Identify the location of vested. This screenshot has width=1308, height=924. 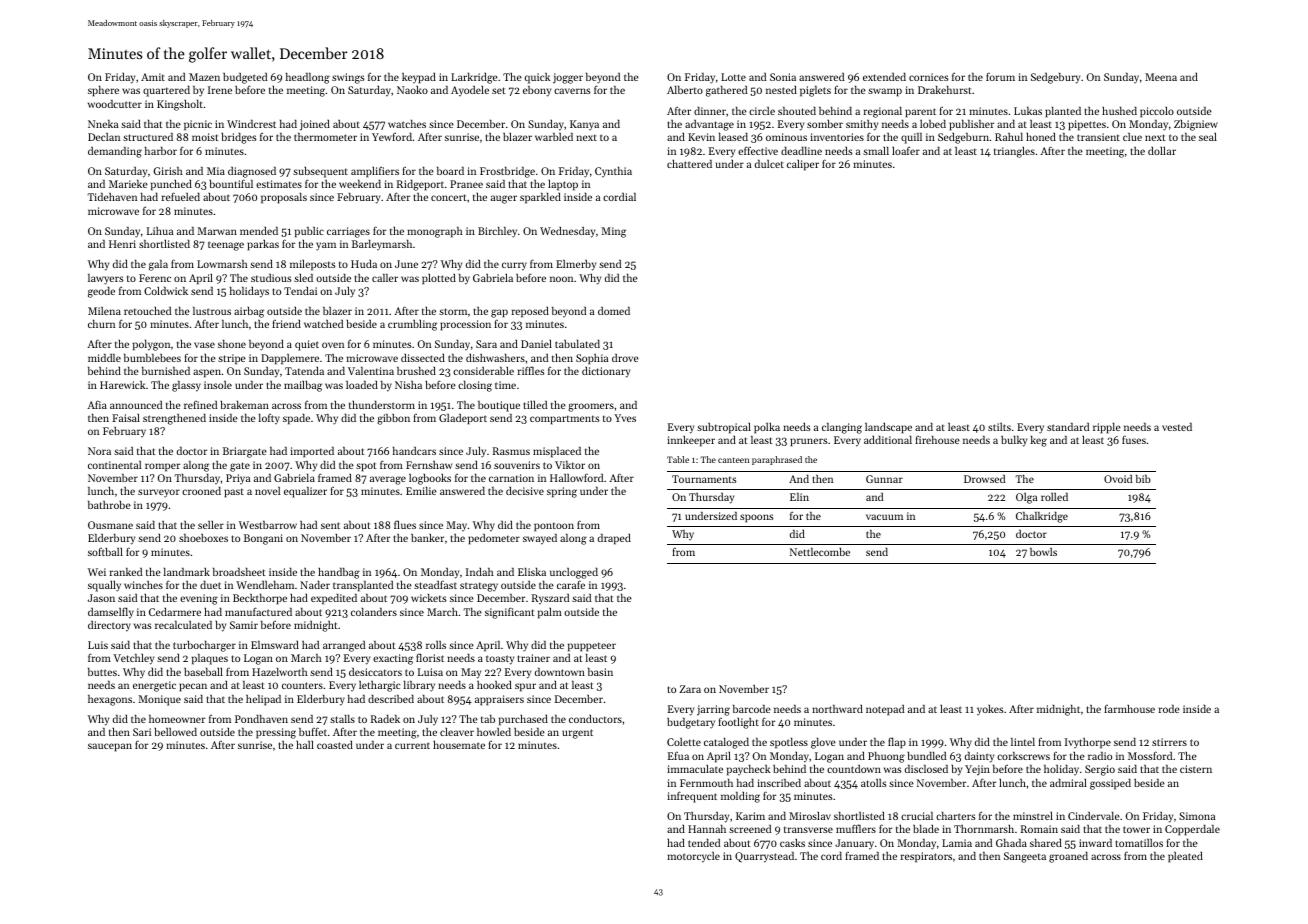
(1177, 427).
